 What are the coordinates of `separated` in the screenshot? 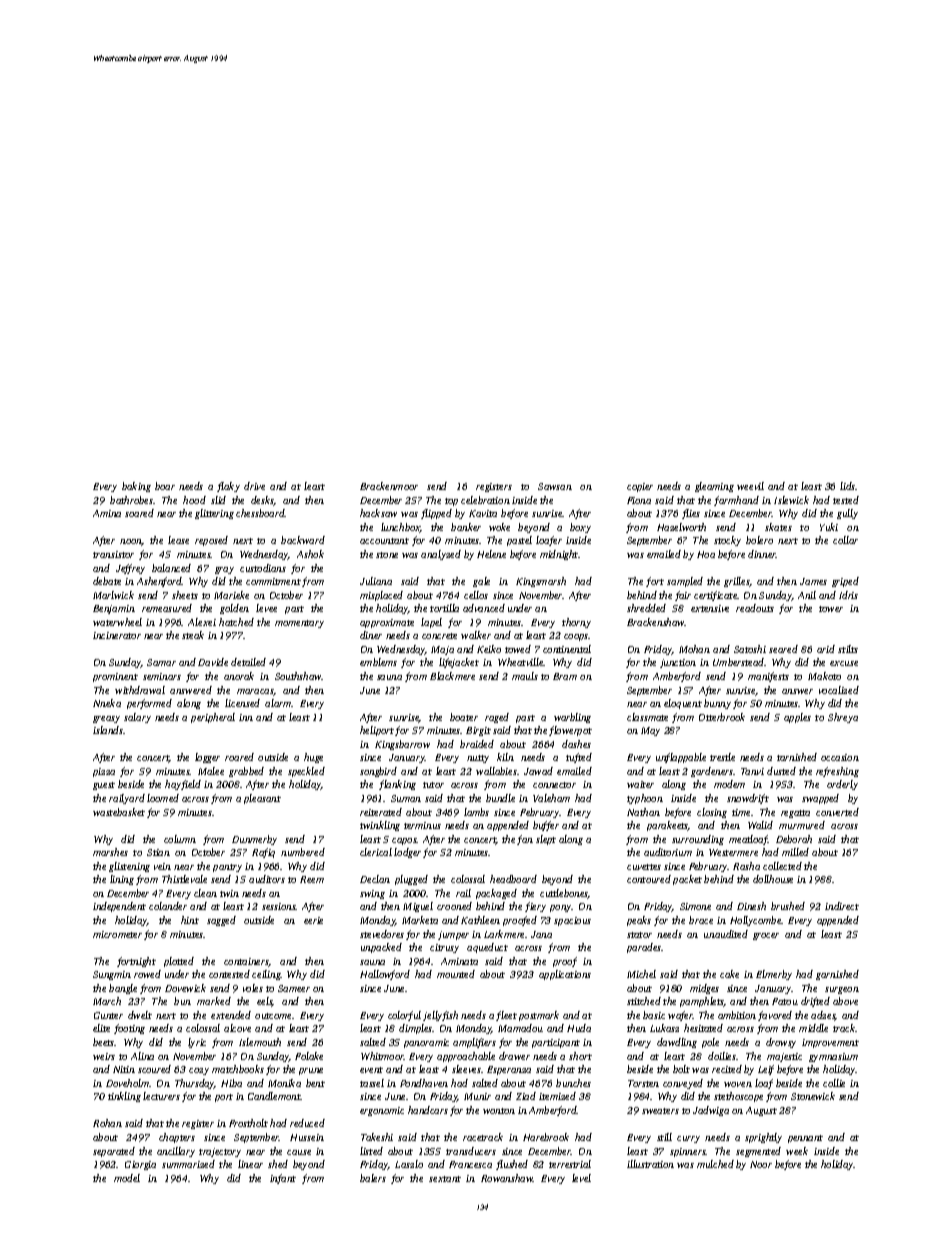 It's located at (114, 1152).
